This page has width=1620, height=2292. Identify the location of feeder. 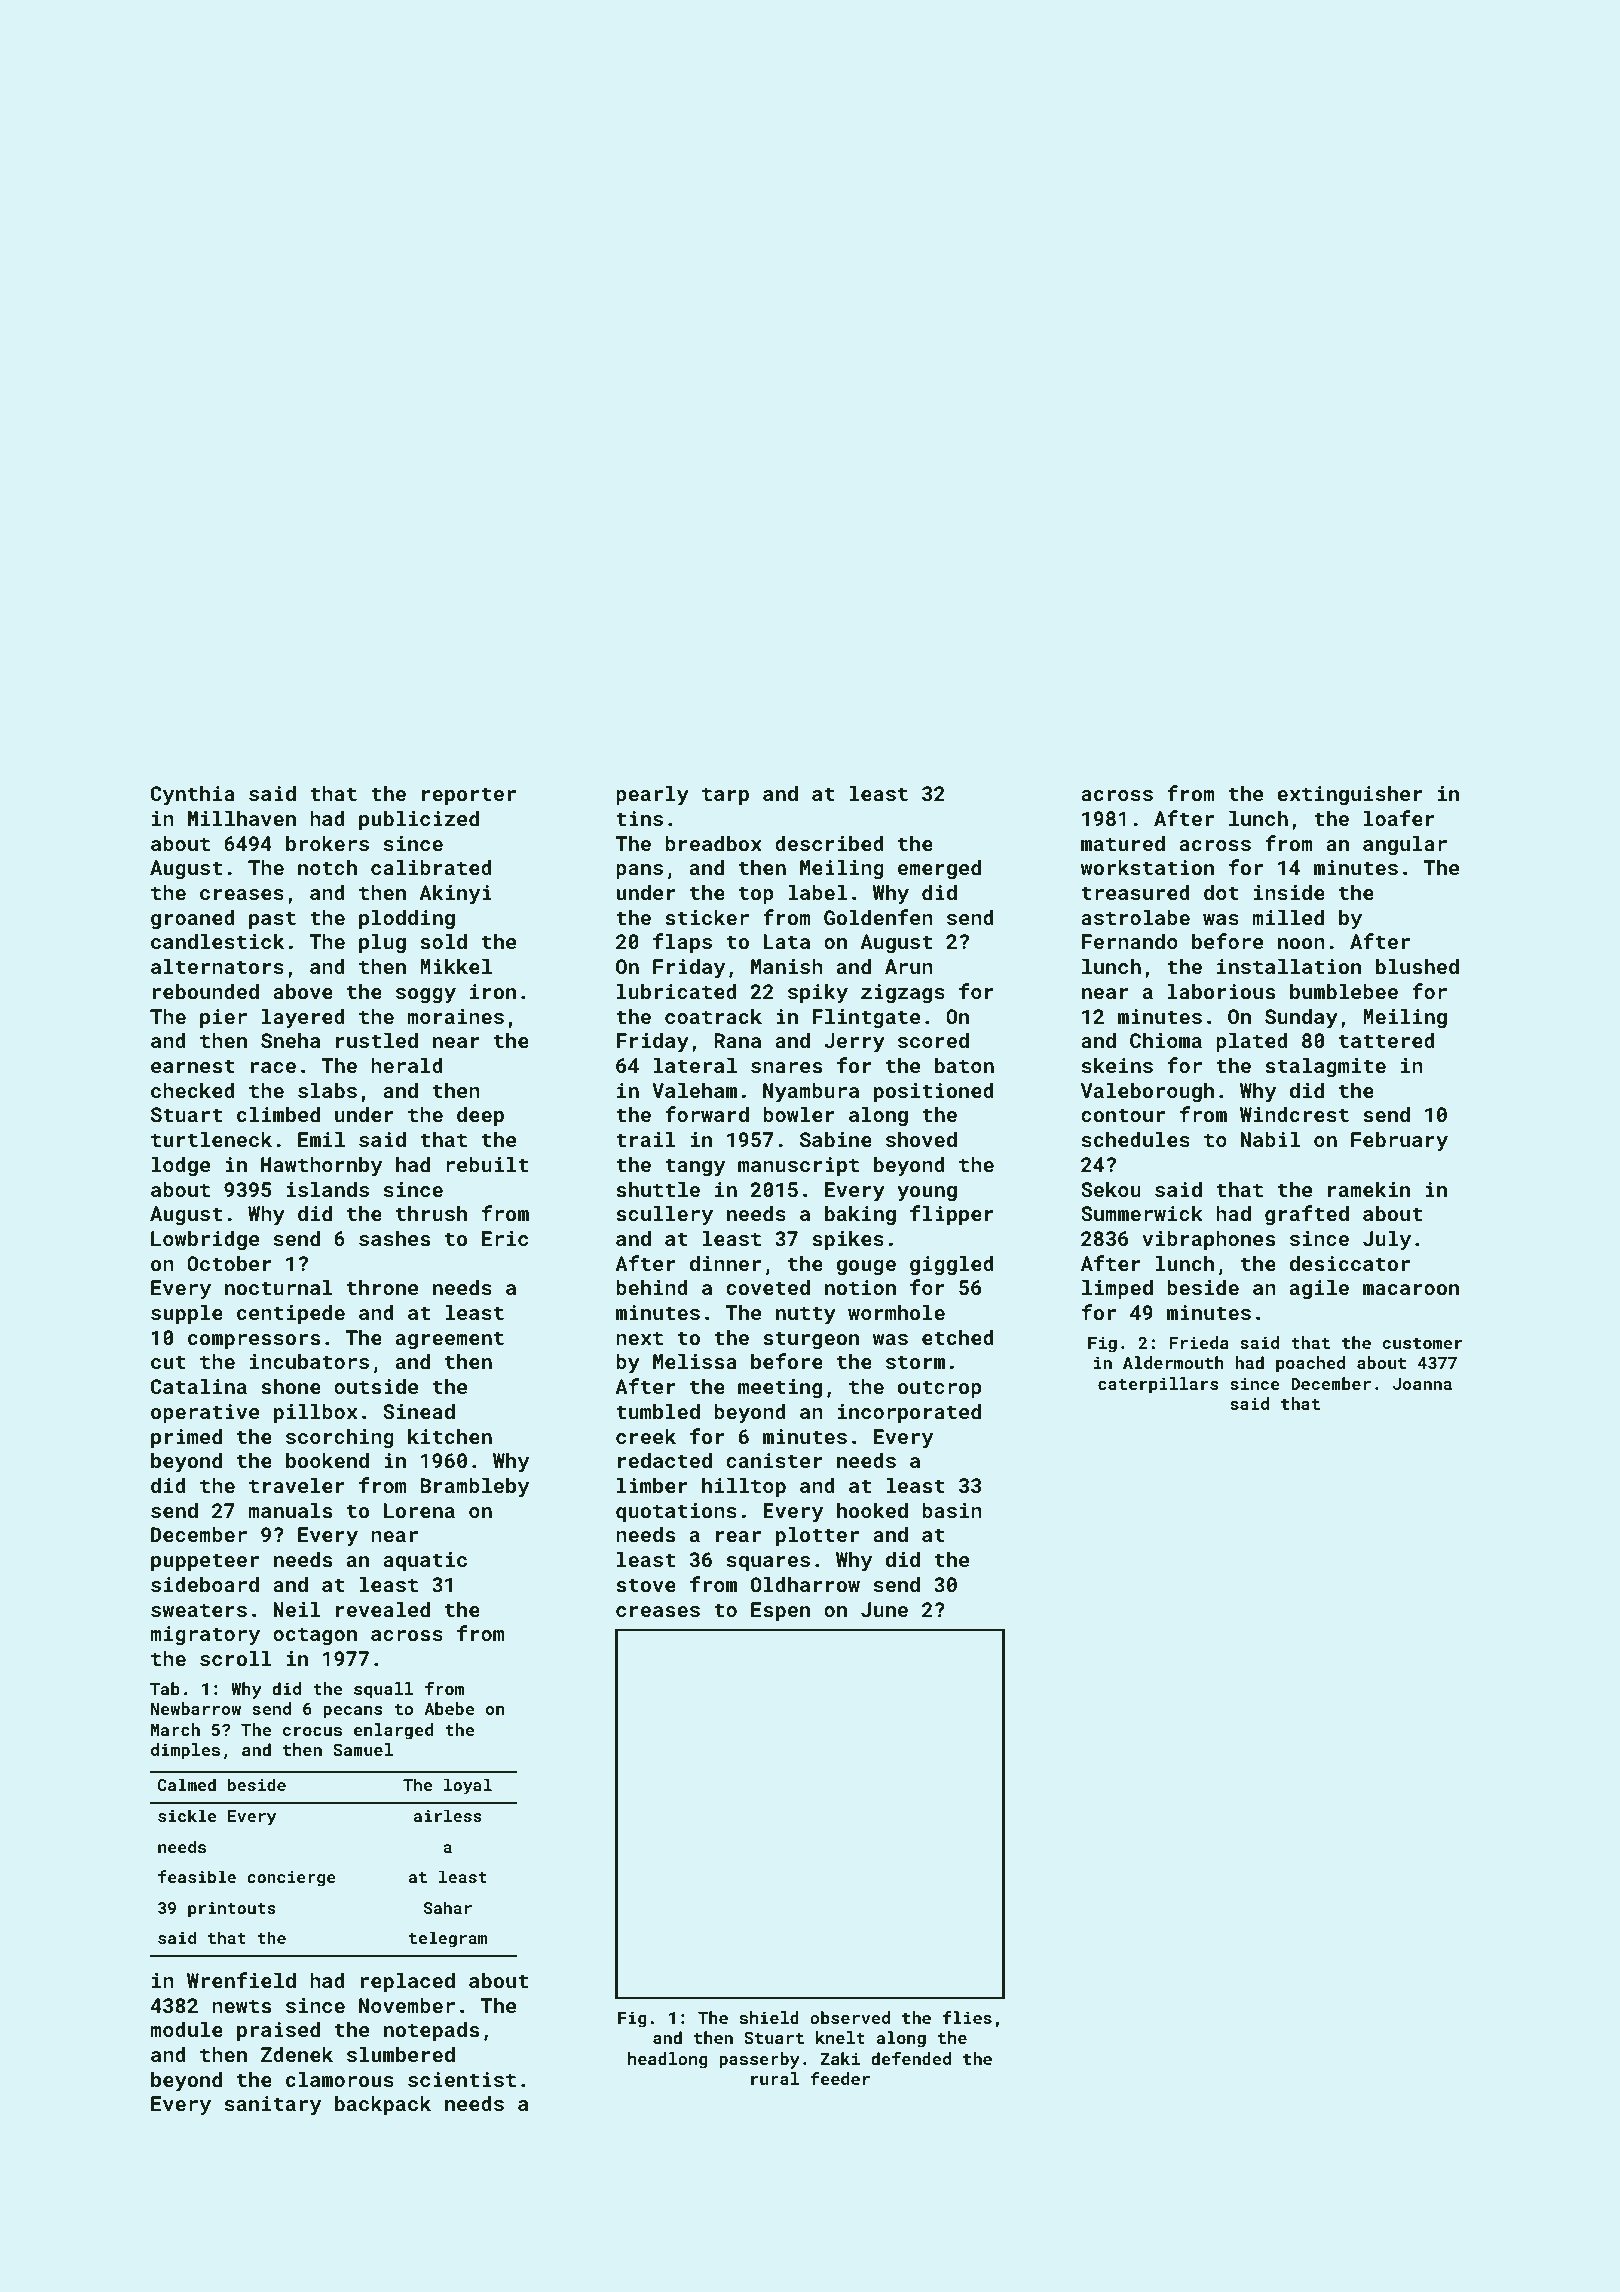
(840, 2078).
